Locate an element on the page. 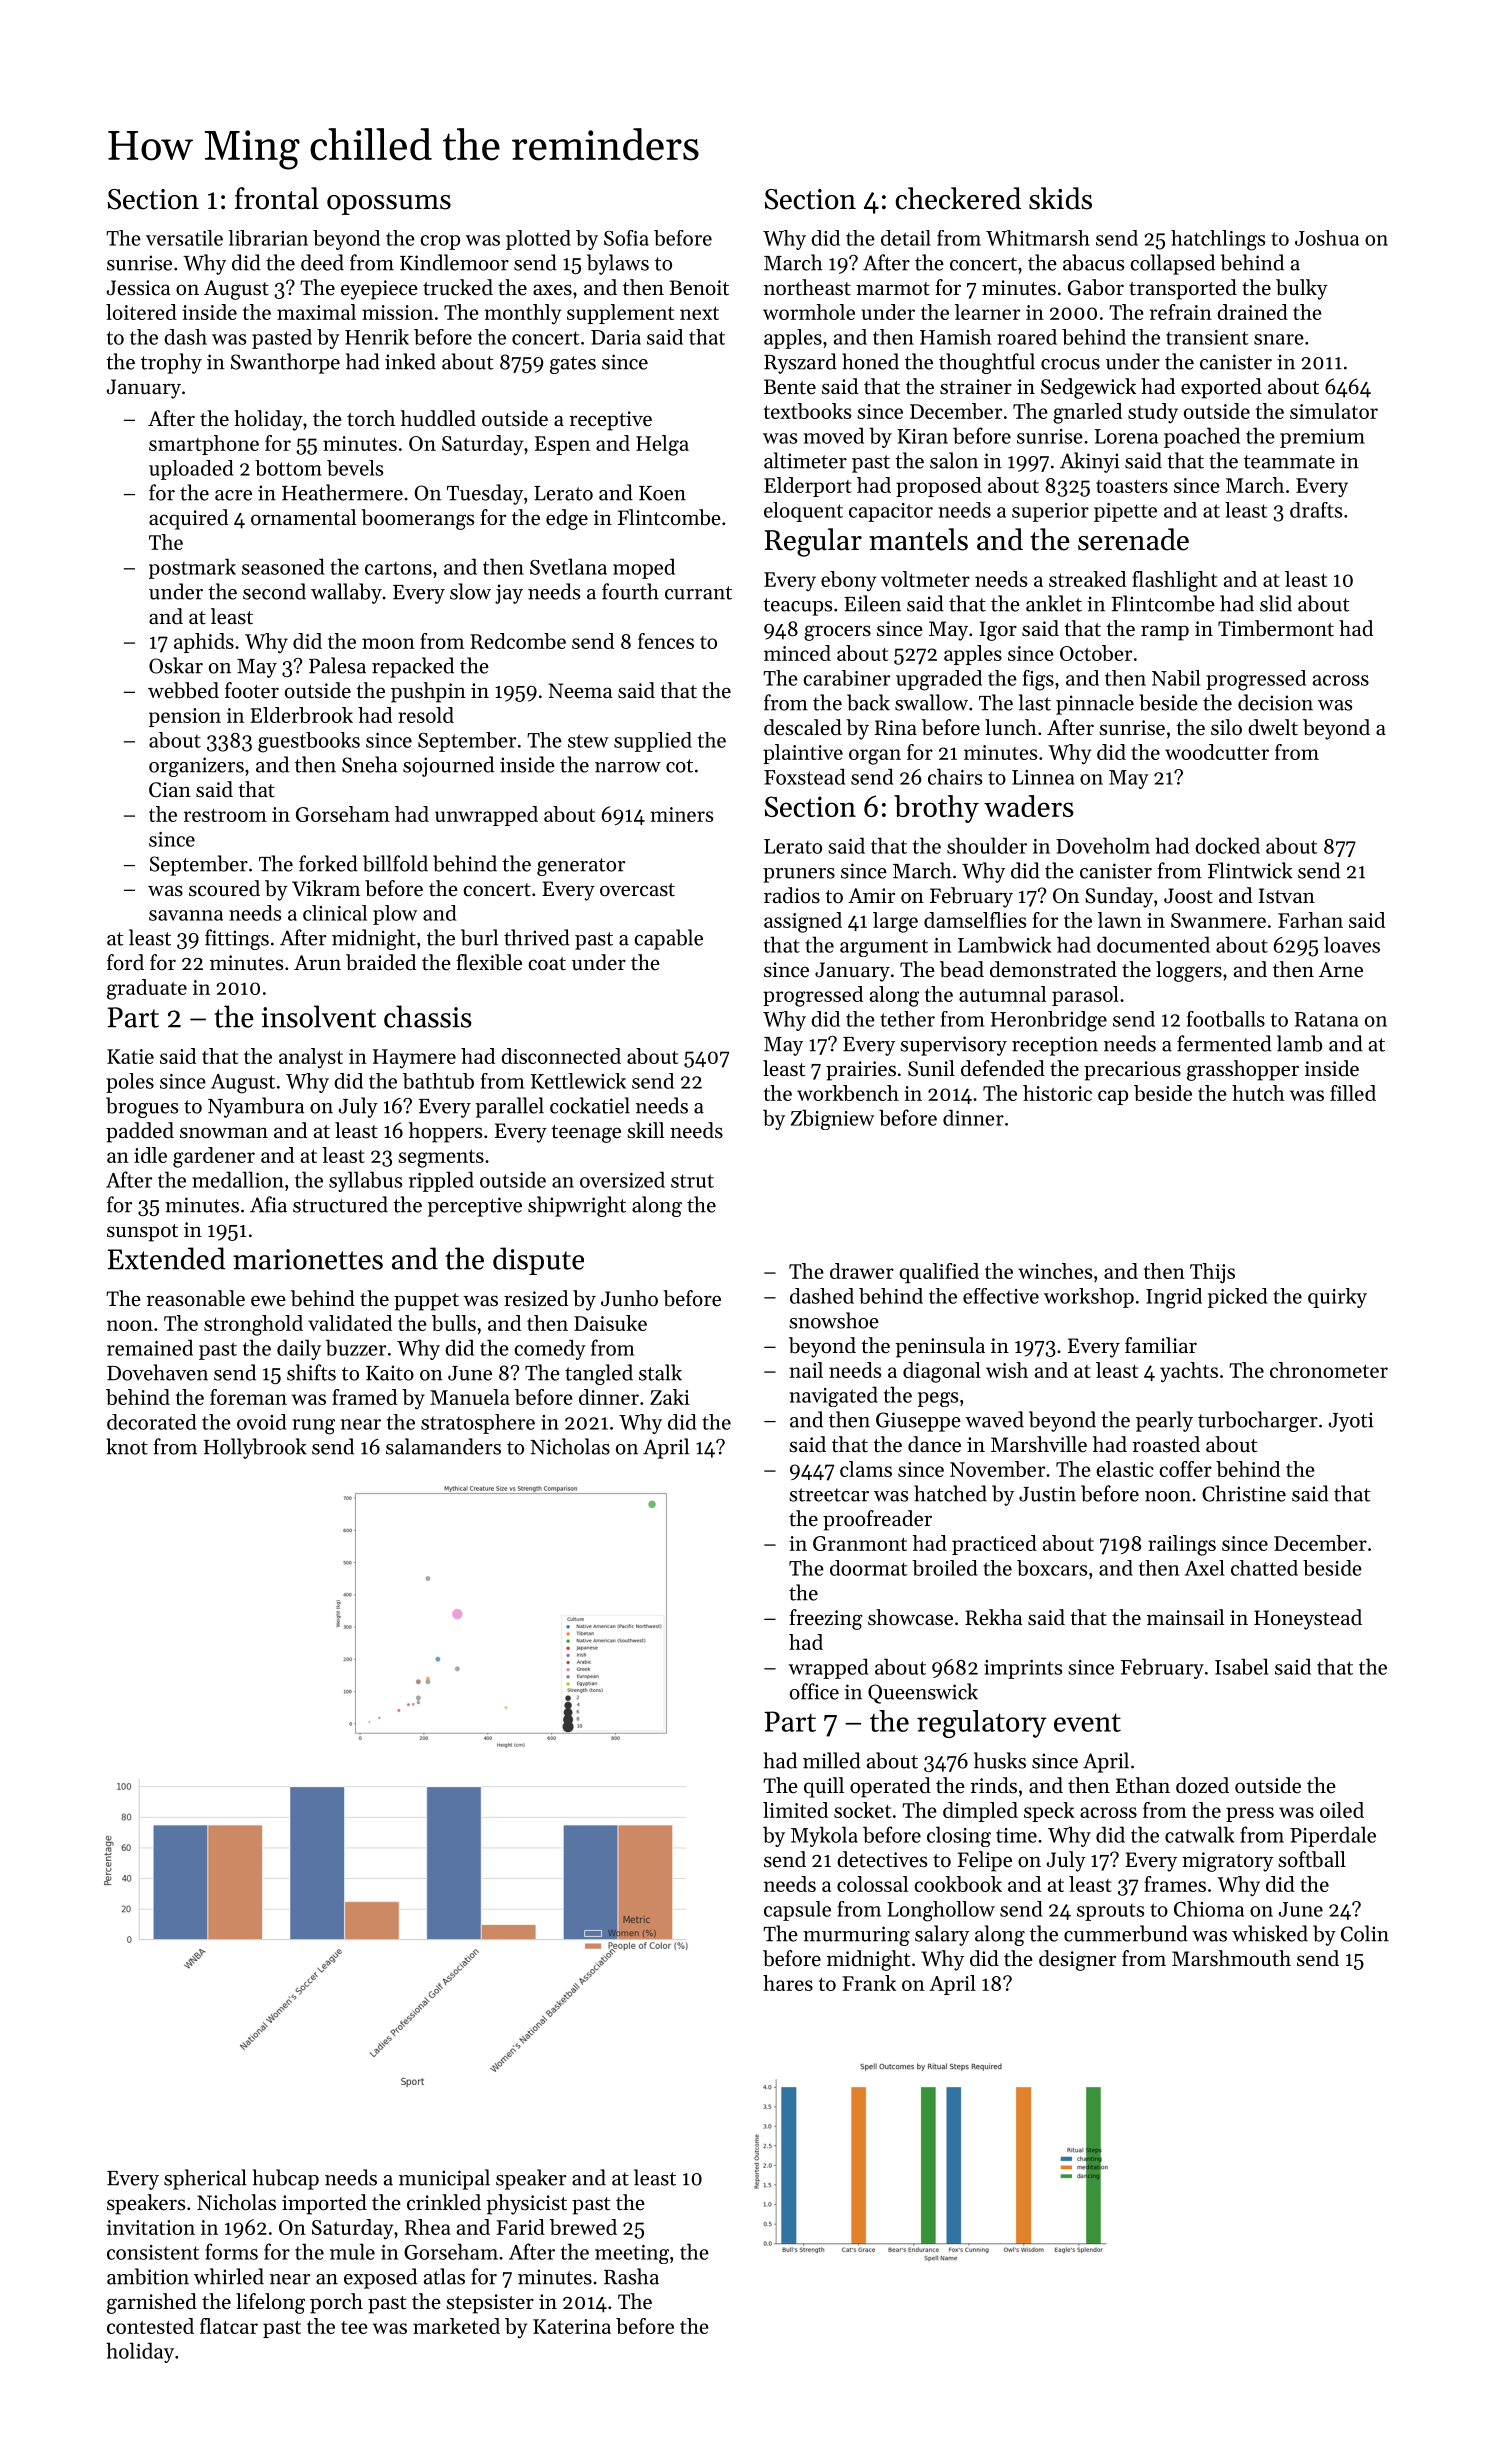 The width and height of the image is (1496, 2464). fittings is located at coordinates (237, 939).
